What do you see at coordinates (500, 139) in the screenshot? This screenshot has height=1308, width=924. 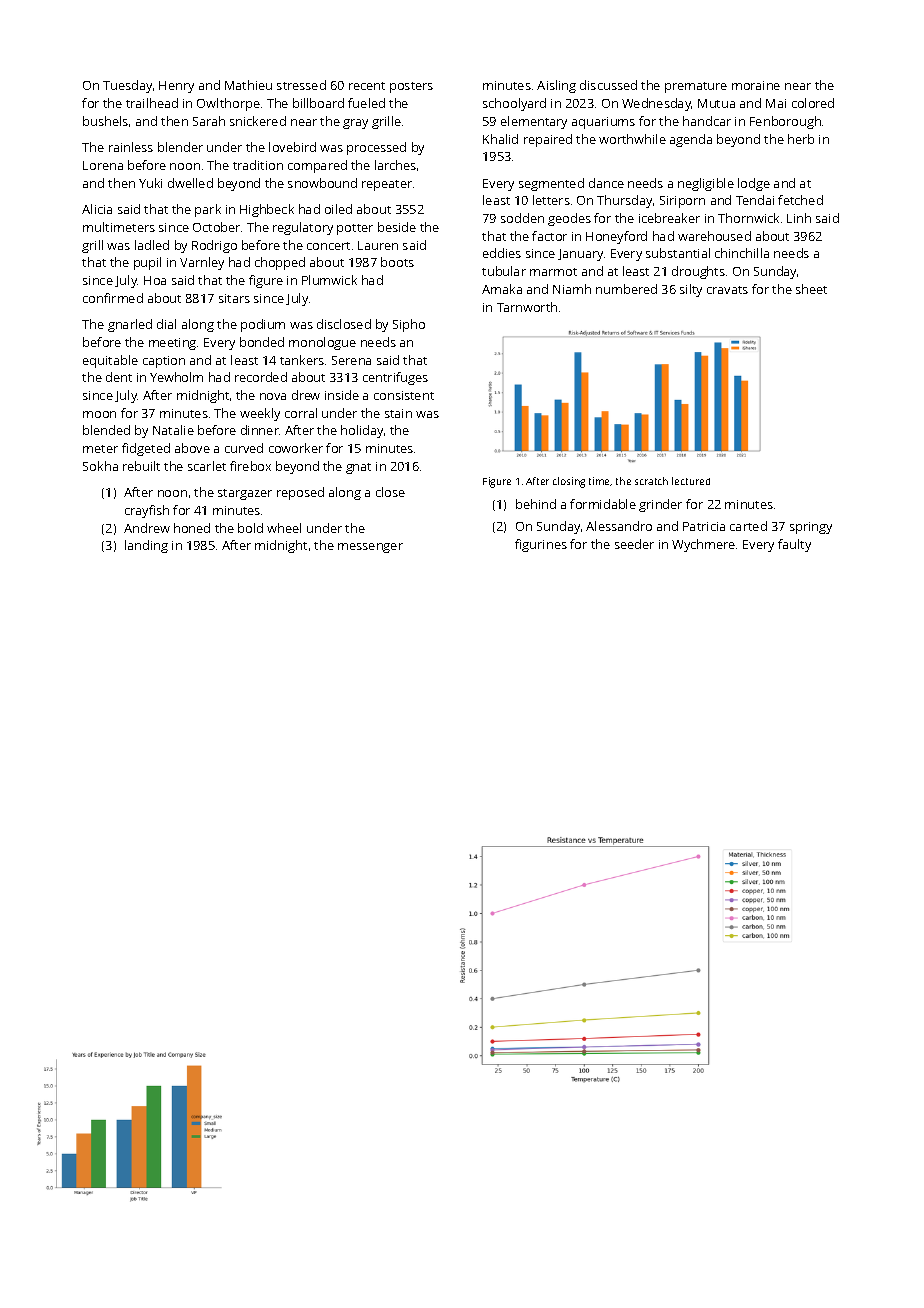 I see `Khalid` at bounding box center [500, 139].
